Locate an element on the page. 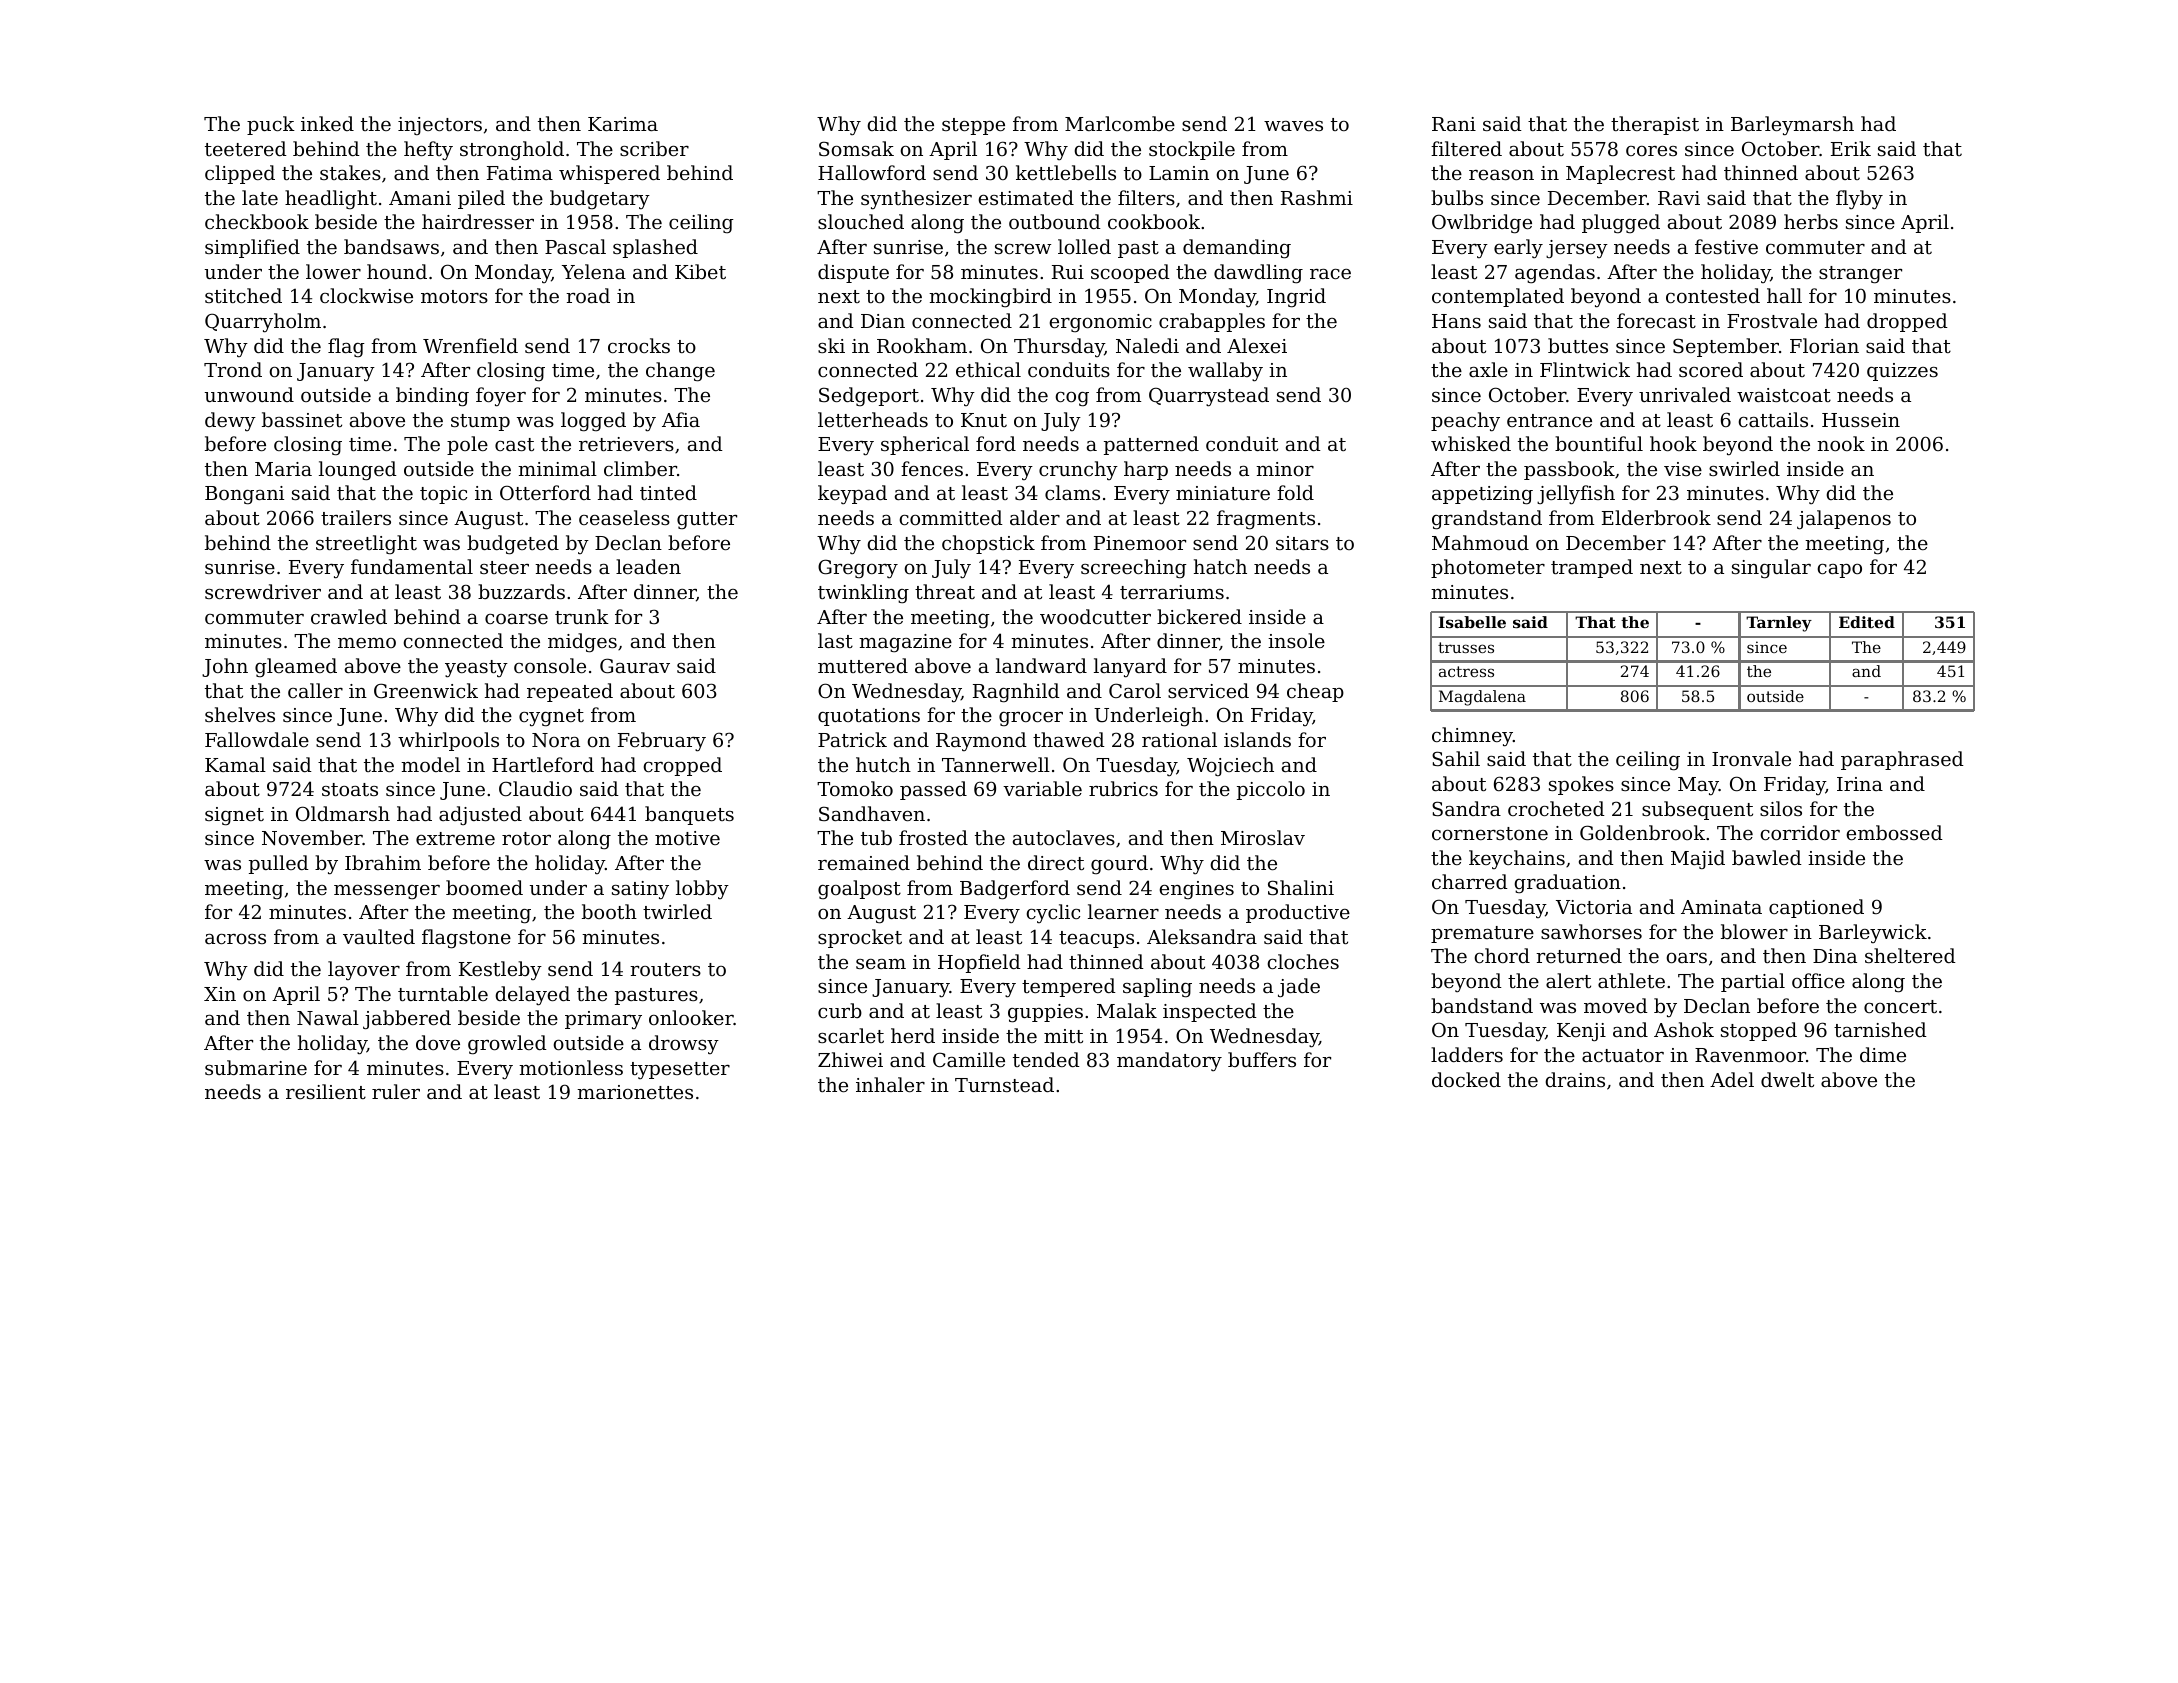  embossed is located at coordinates (1895, 832).
